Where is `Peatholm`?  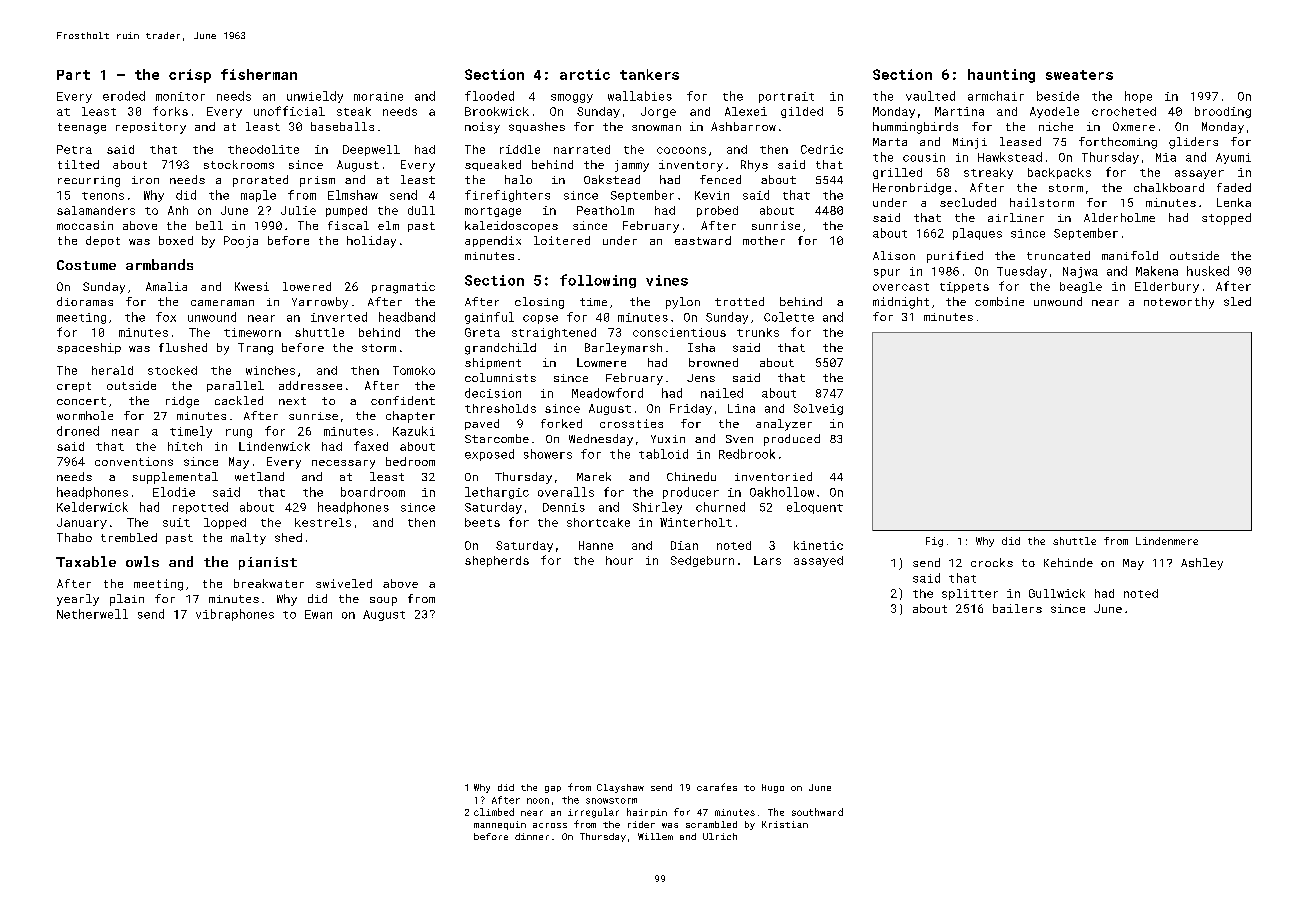 Peatholm is located at coordinates (605, 210).
